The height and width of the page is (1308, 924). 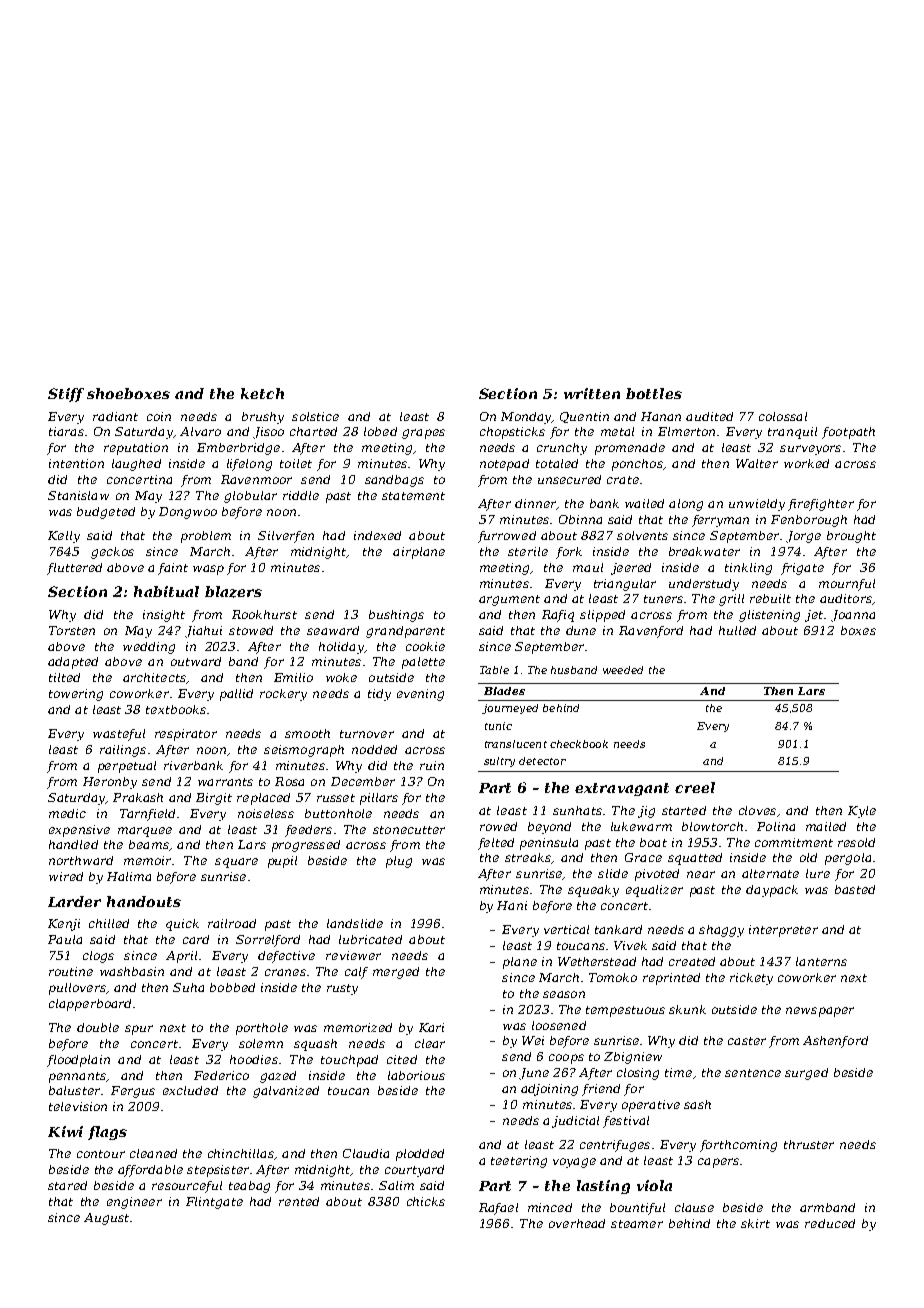 I want to click on tiaras, so click(x=66, y=431).
